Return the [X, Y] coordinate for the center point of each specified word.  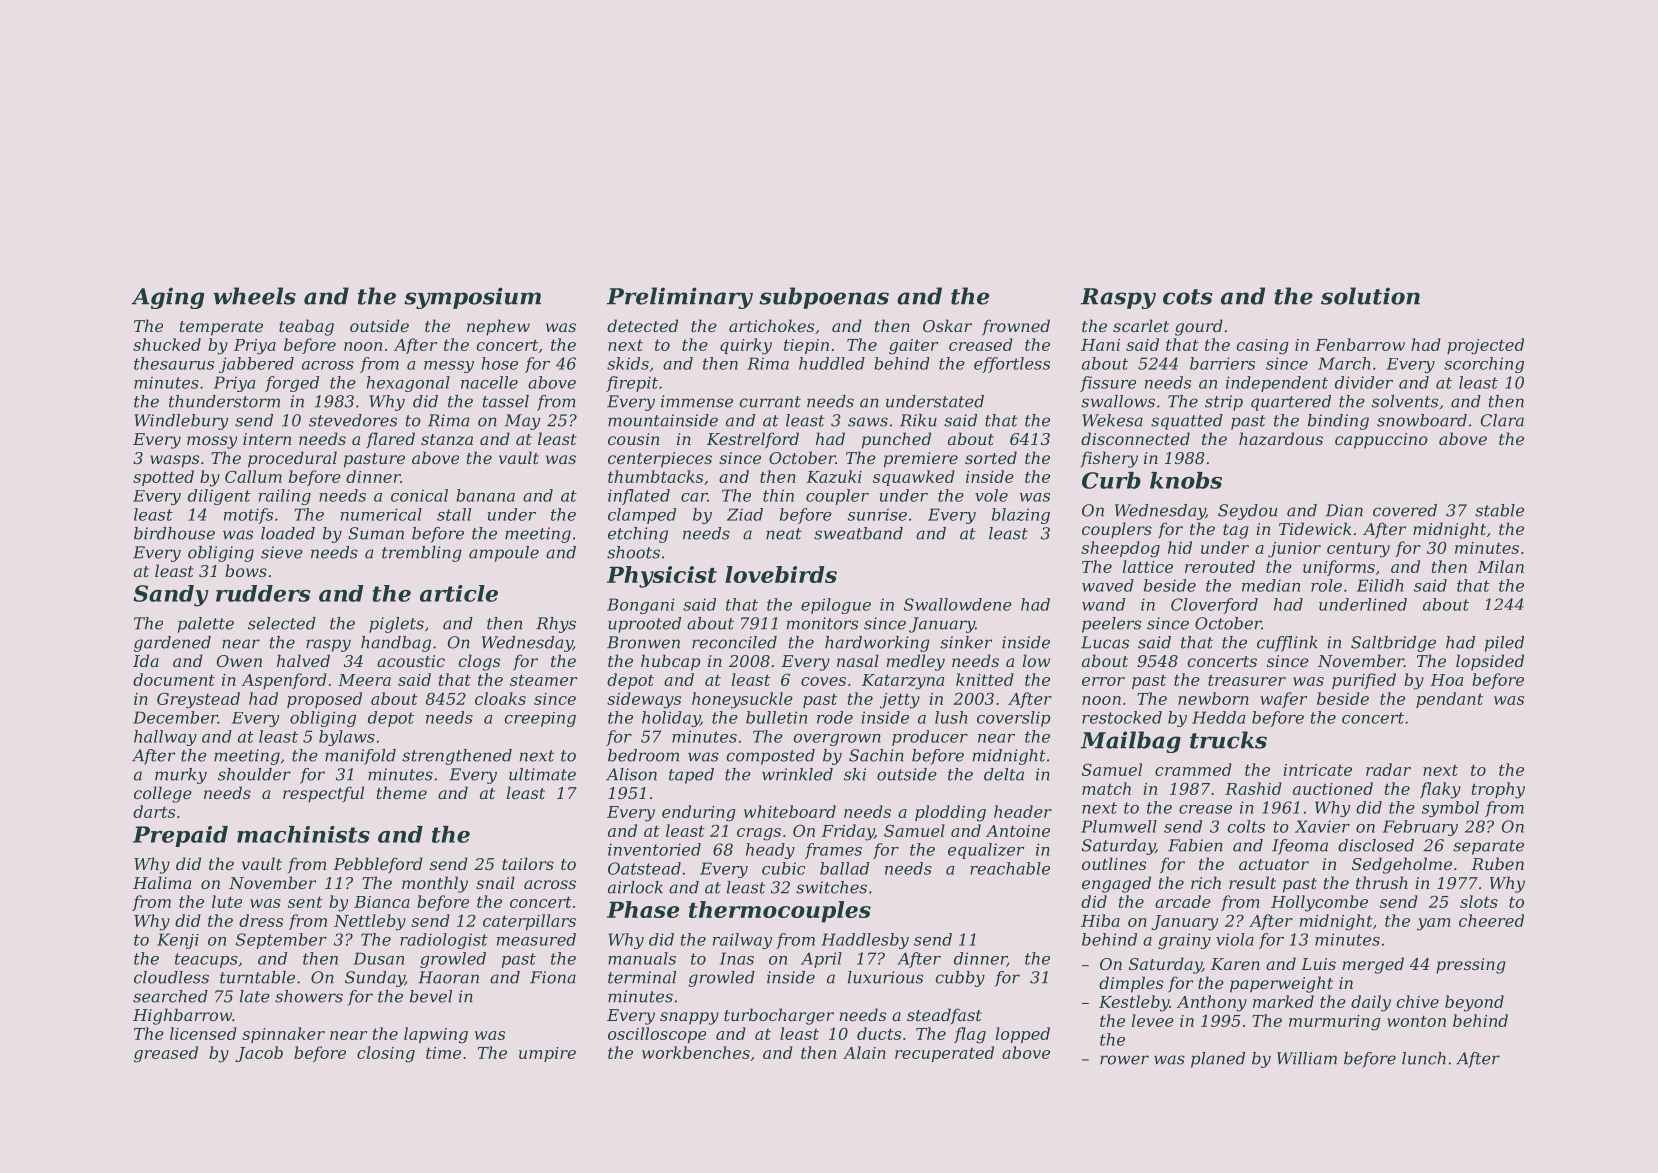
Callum [253, 476]
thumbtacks [655, 476]
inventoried [654, 849]
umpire [547, 1054]
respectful [323, 794]
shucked [167, 344]
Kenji [178, 941]
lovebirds [781, 574]
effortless [1012, 365]
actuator [1274, 864]
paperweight [1281, 984]
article [459, 593]
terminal [642, 977]
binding [1338, 422]
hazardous [1281, 439]
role [1326, 585]
